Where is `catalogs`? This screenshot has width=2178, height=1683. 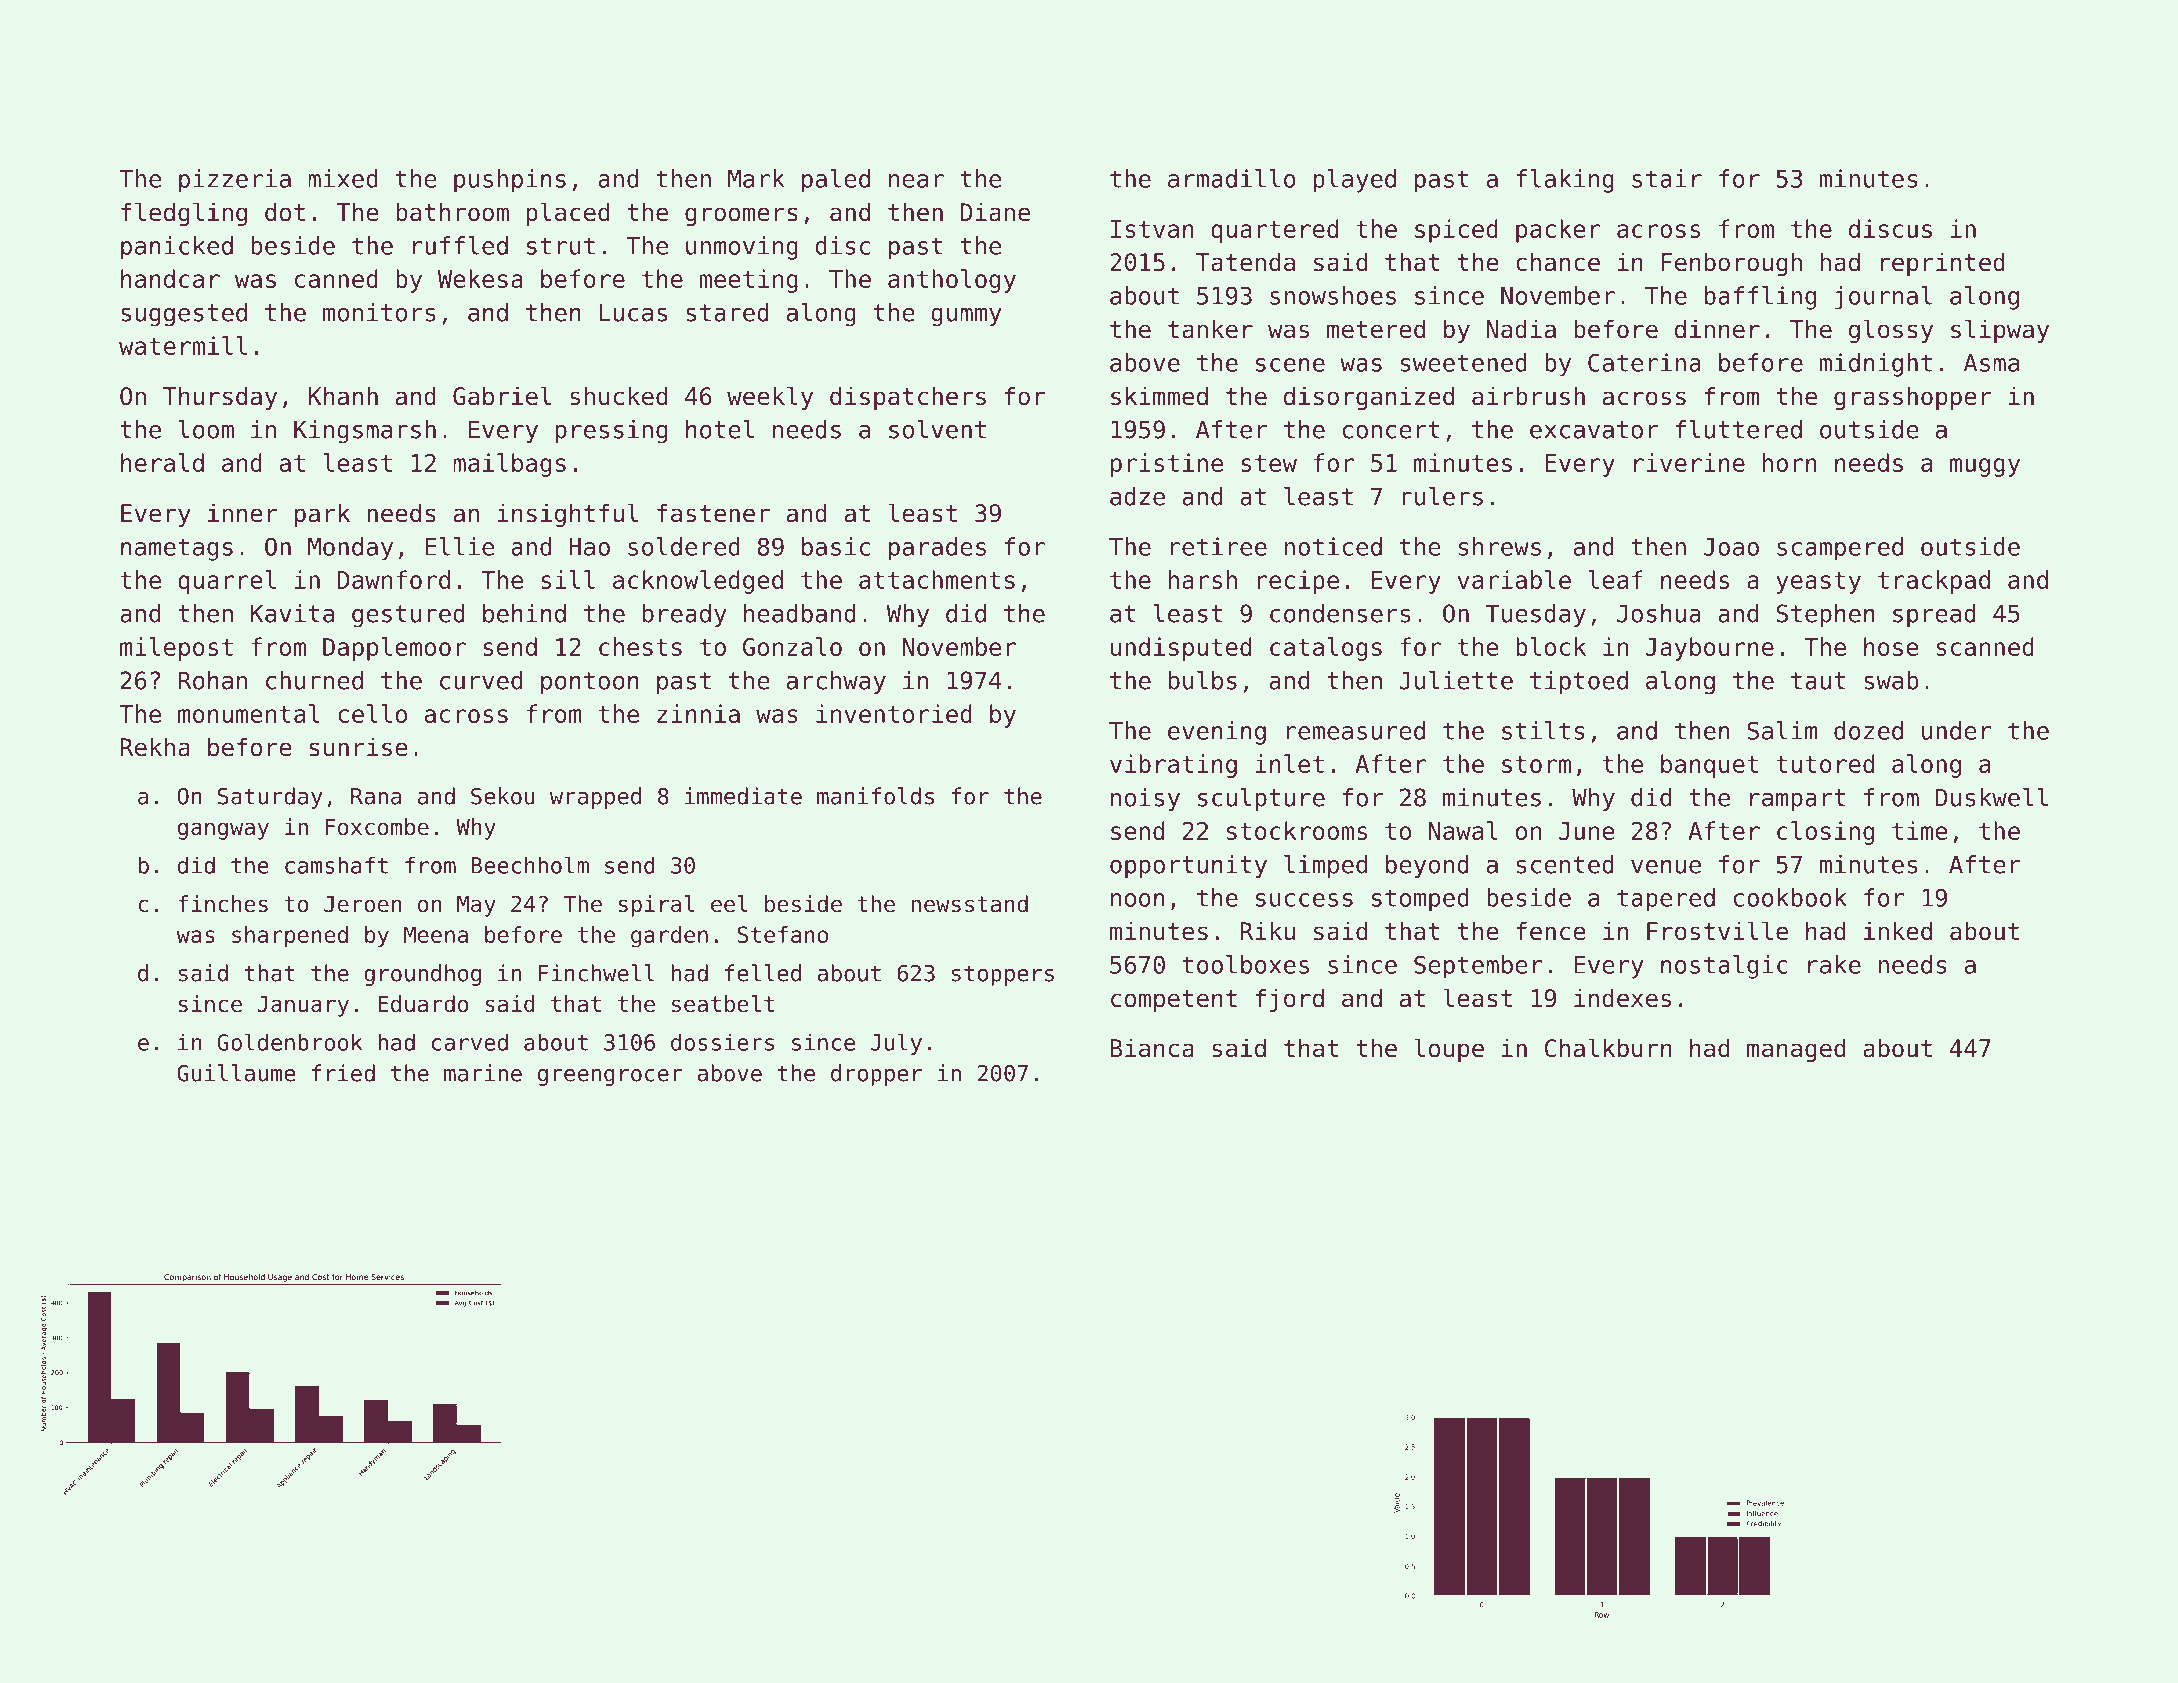
catalogs is located at coordinates (1326, 649).
